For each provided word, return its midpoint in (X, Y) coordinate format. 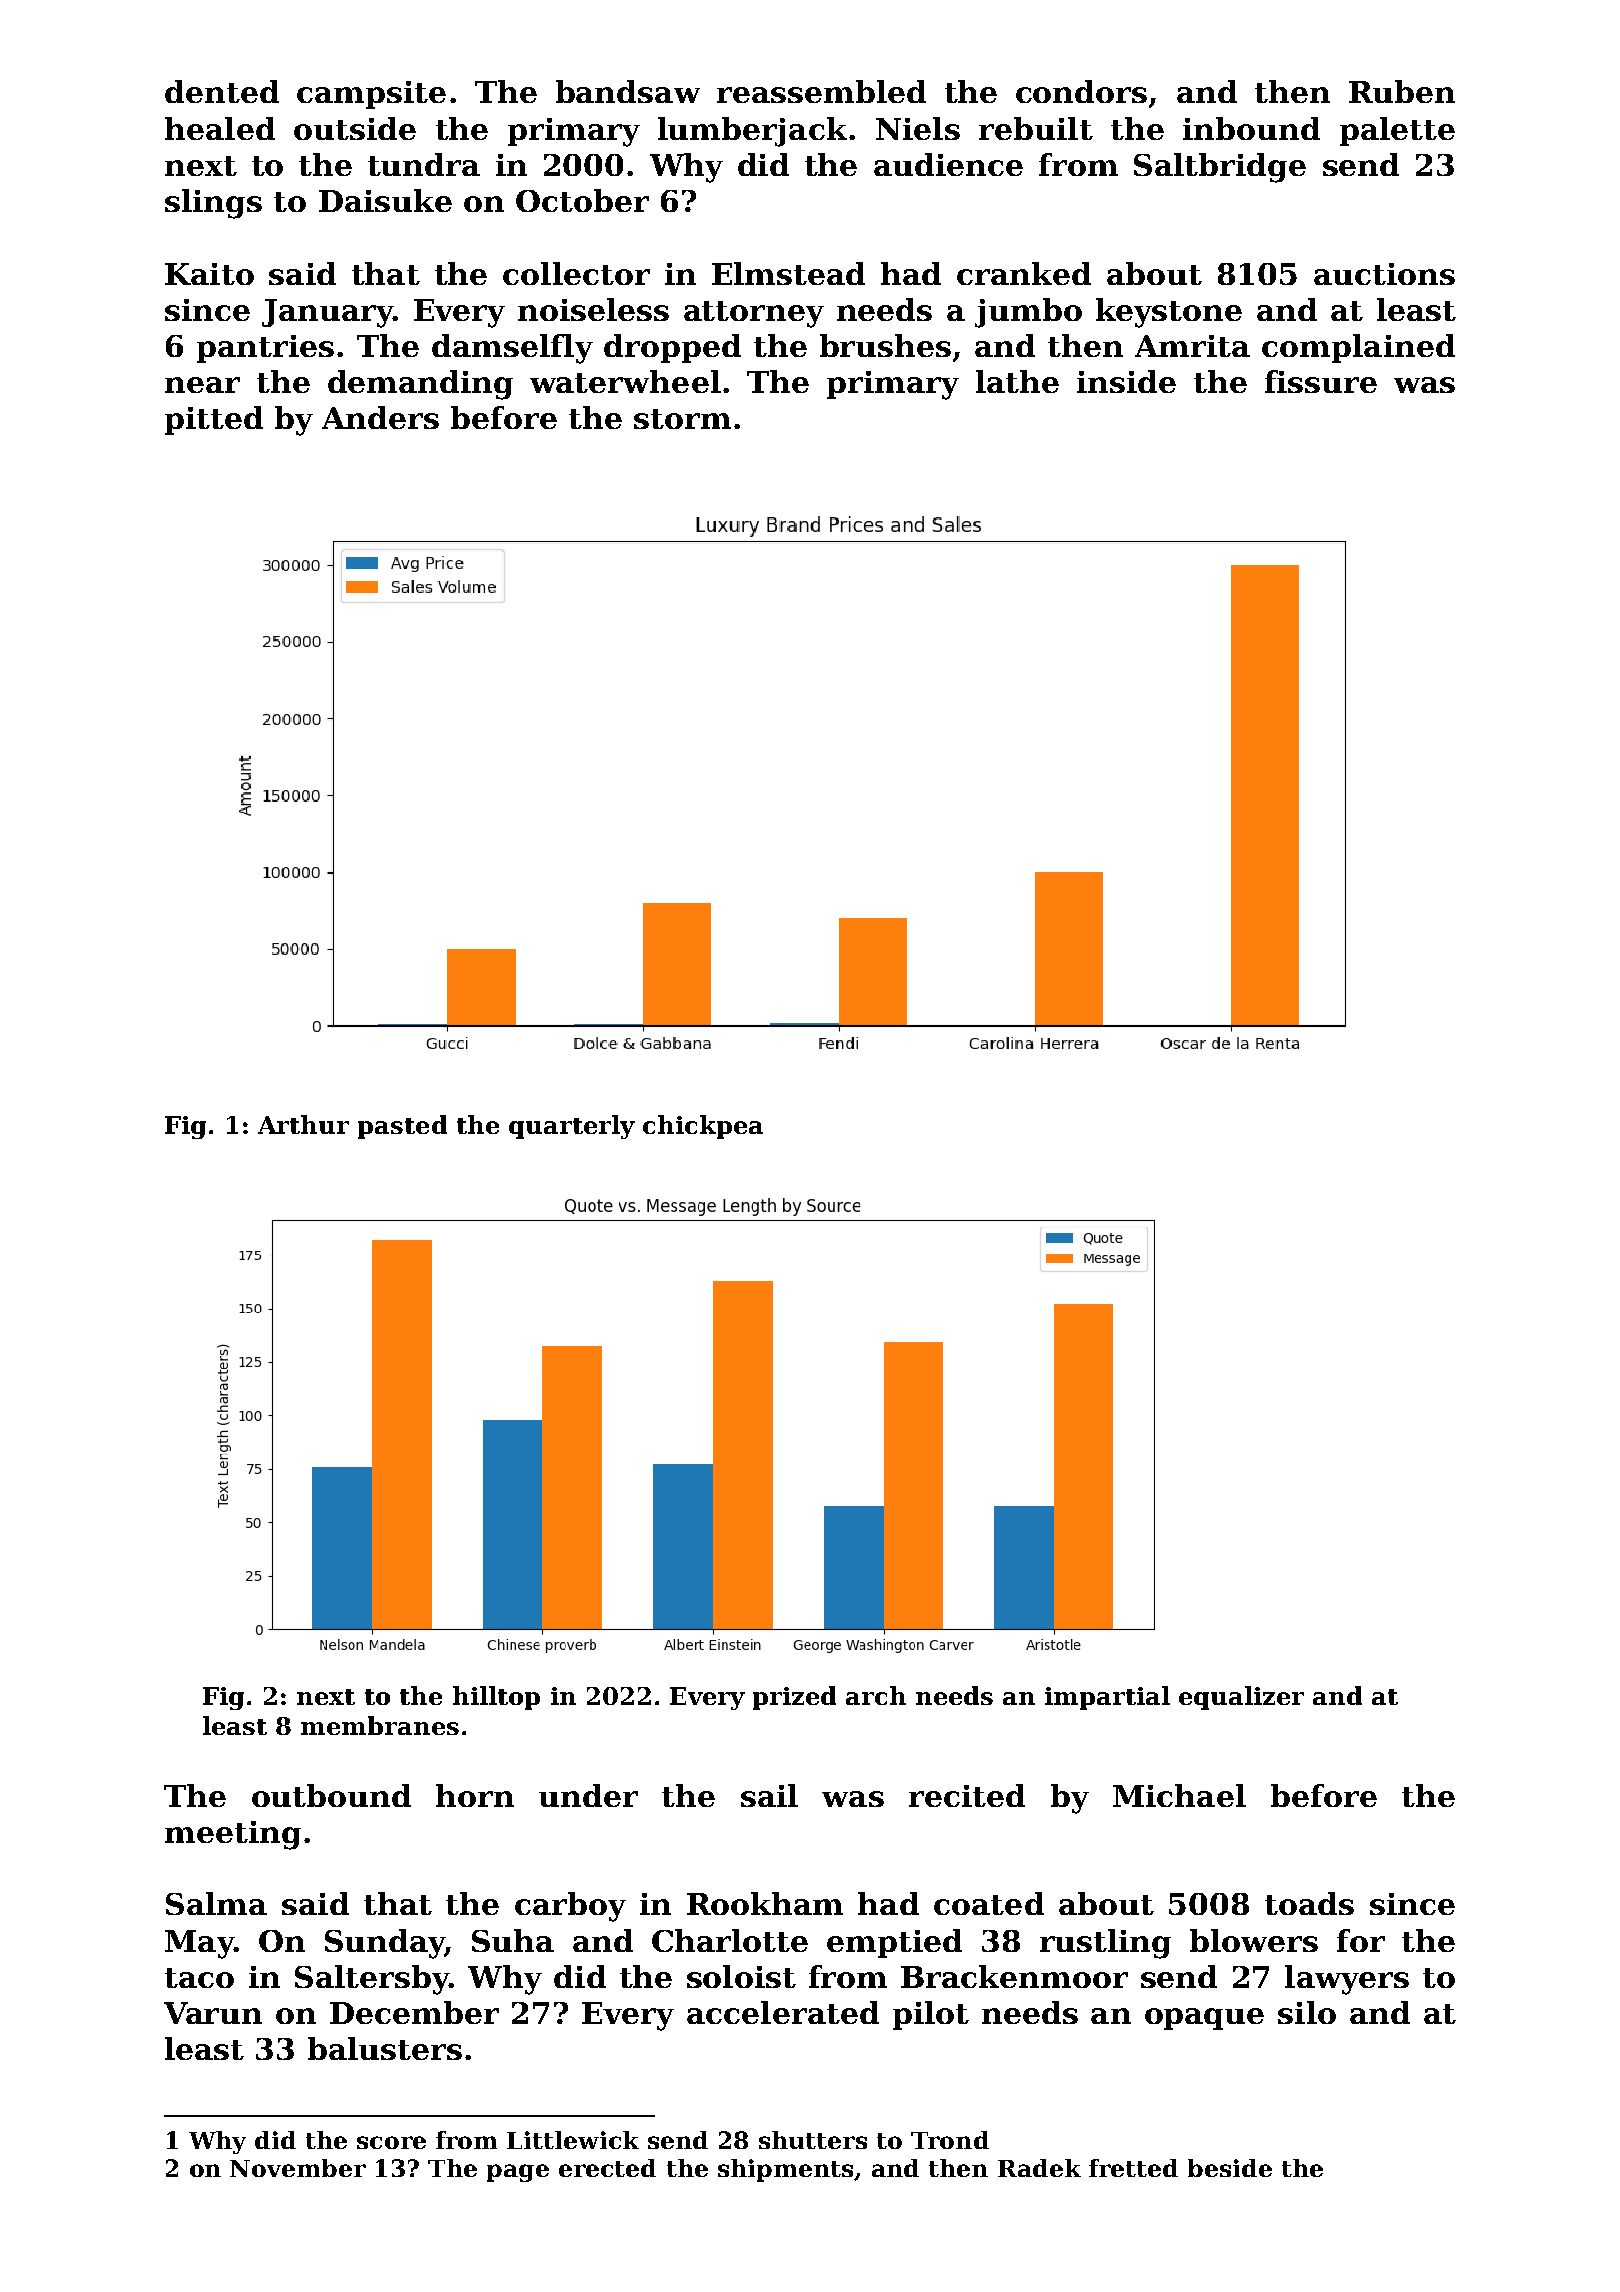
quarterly (572, 1127)
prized (794, 1698)
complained (1358, 348)
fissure (1321, 381)
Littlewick (573, 2140)
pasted (402, 1127)
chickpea (703, 1127)
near (202, 385)
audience (948, 164)
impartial (1107, 1698)
